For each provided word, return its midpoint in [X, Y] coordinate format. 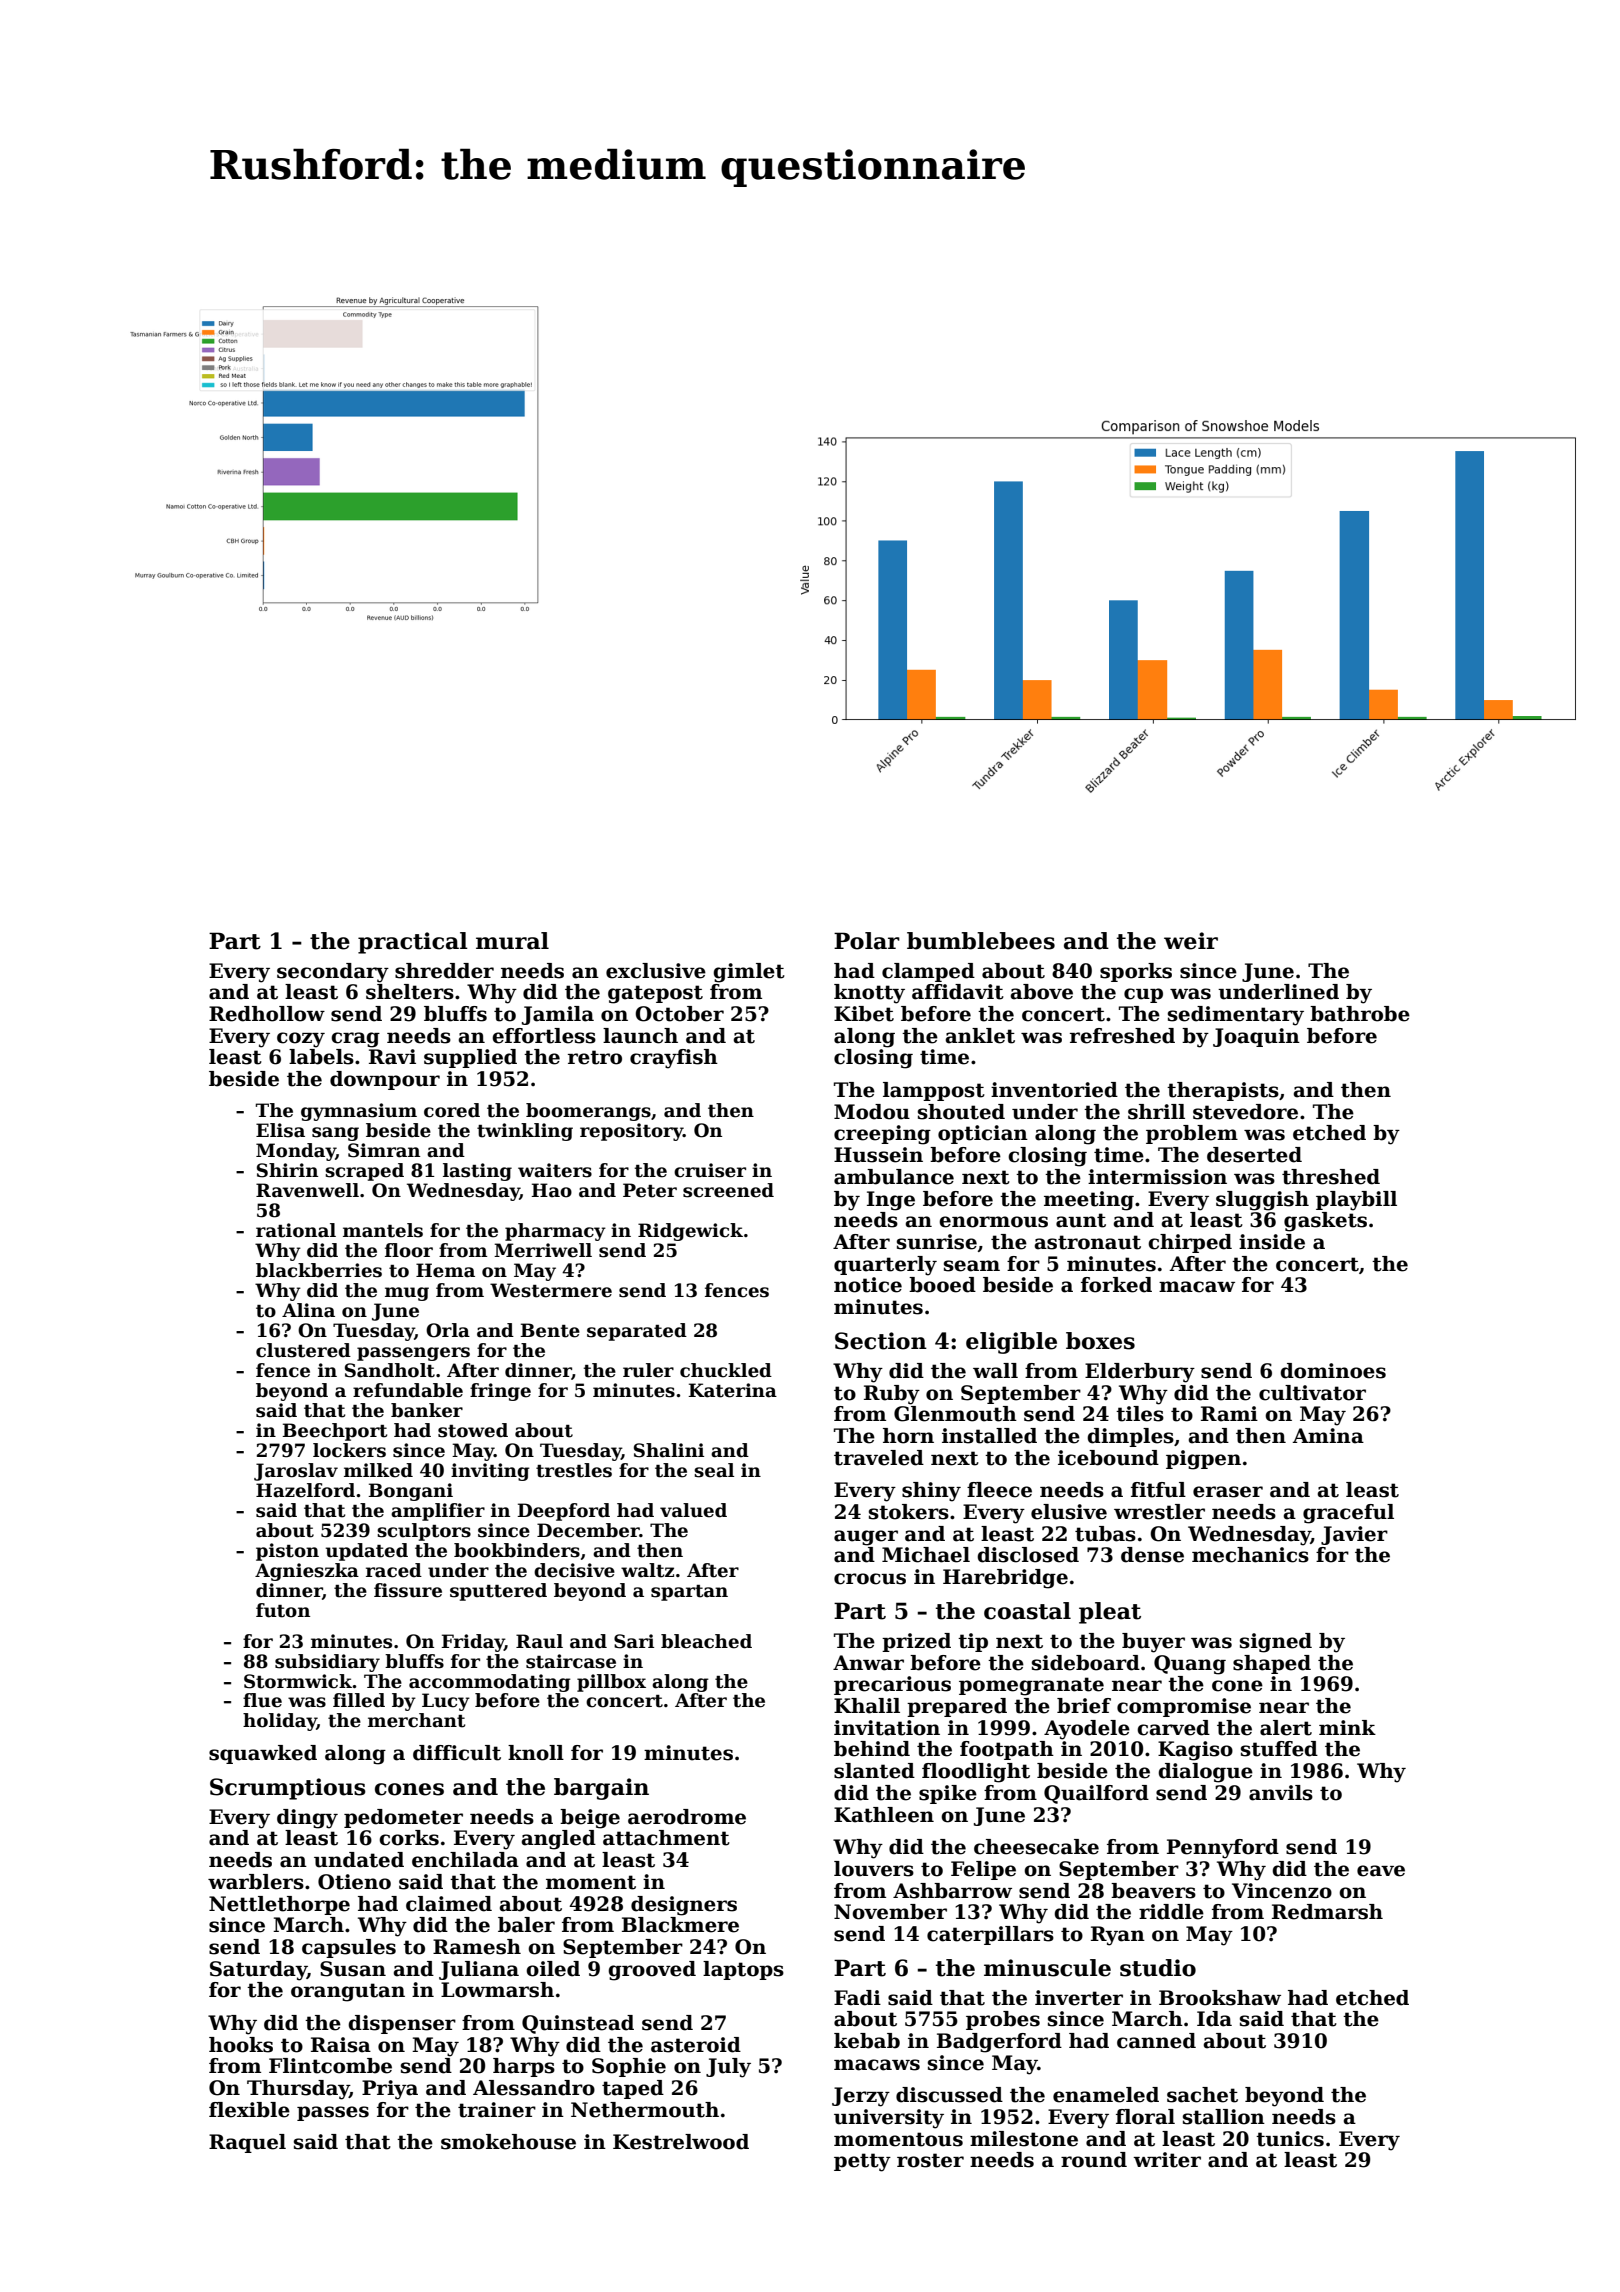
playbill [1356, 1201]
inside [1272, 1242]
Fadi [857, 1998]
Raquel [247, 2143]
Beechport [334, 1432]
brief [1084, 1706]
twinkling [525, 1132]
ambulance [894, 1177]
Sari [634, 1641]
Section [881, 1341]
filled [359, 1700]
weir [1191, 941]
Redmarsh [1327, 1912]
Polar [867, 941]
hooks [241, 2045]
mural [512, 941]
